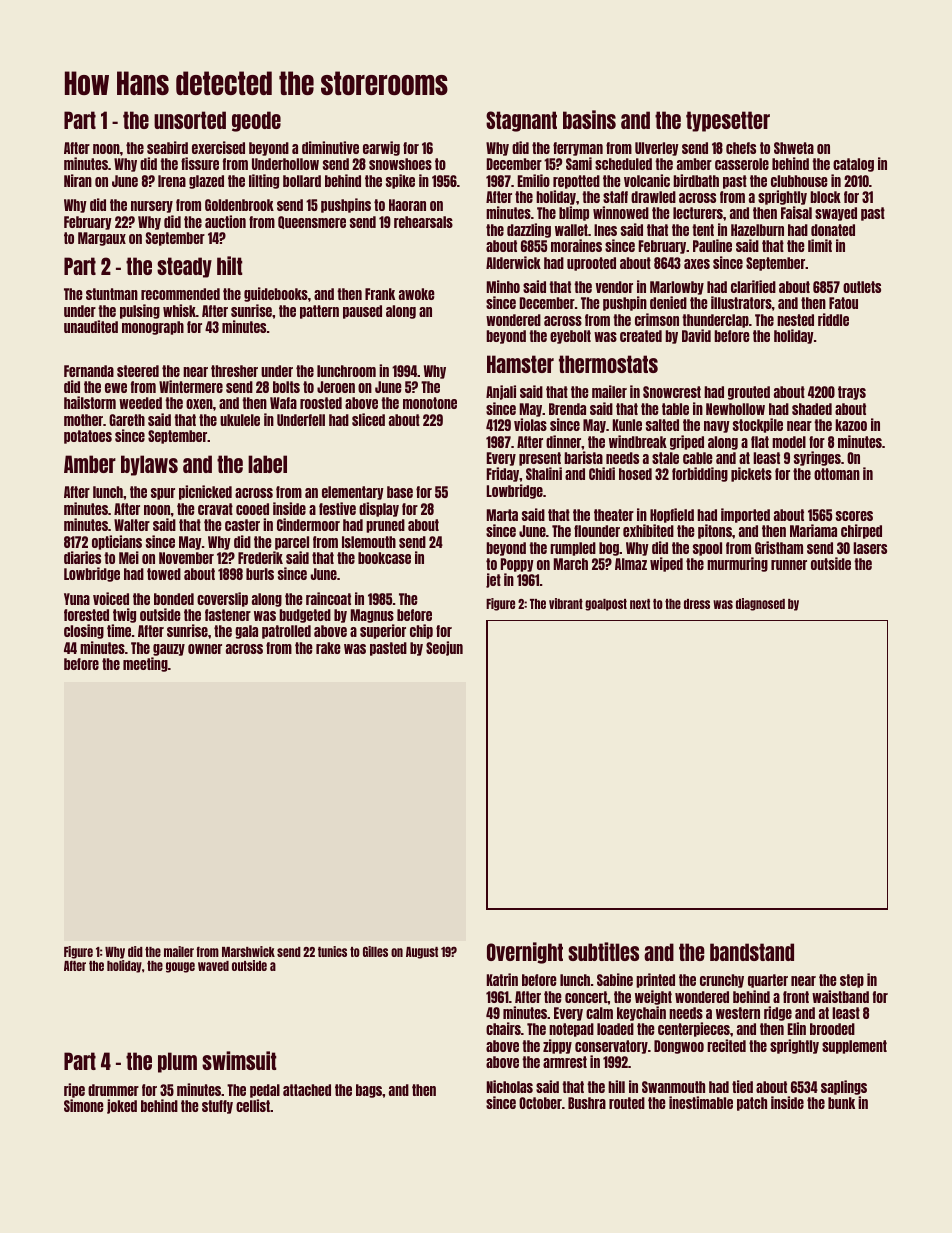 This document has height=1233, width=952. What do you see at coordinates (180, 967) in the document?
I see `gouge` at bounding box center [180, 967].
